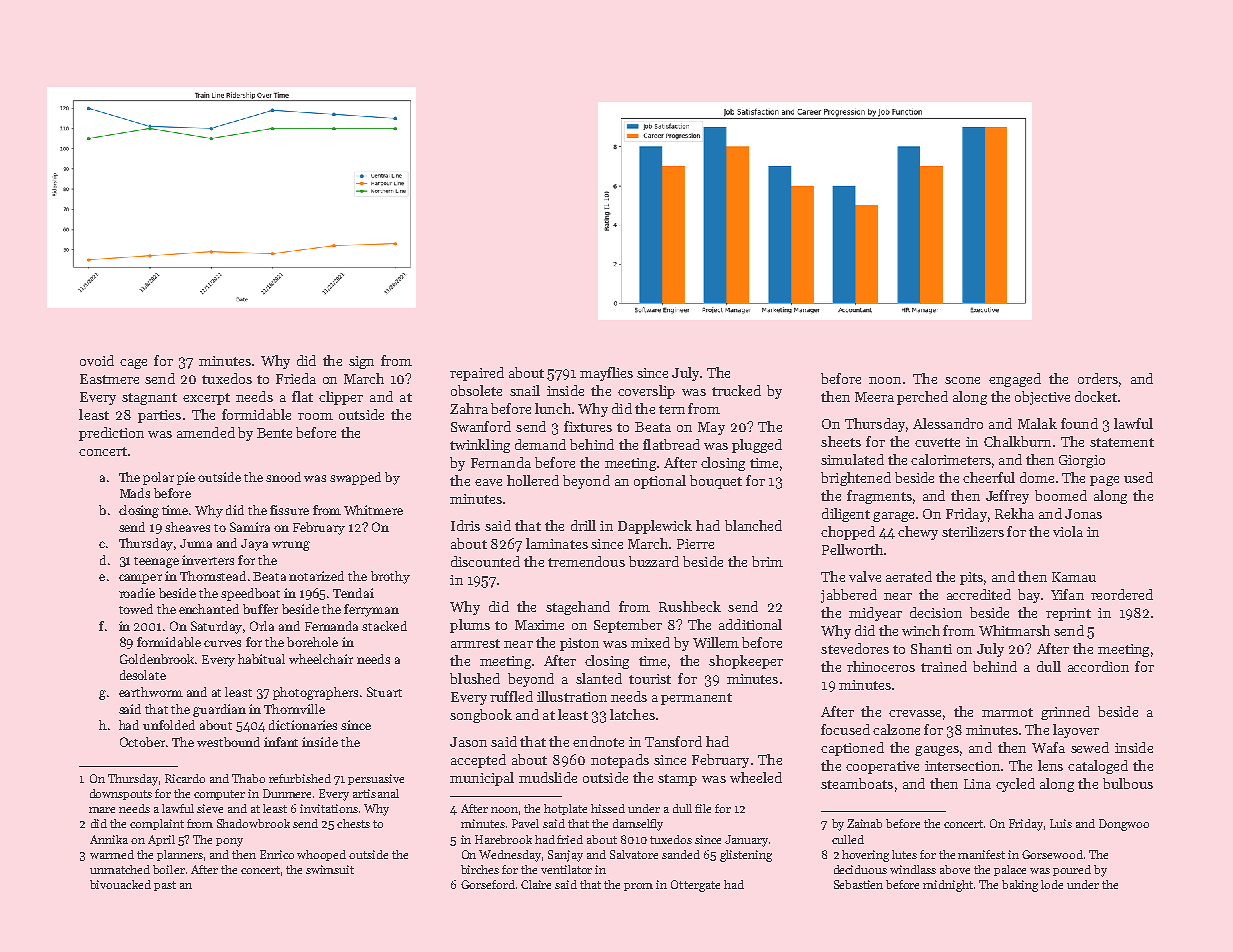  Describe the element at coordinates (156, 562) in the screenshot. I see `teenage` at that location.
